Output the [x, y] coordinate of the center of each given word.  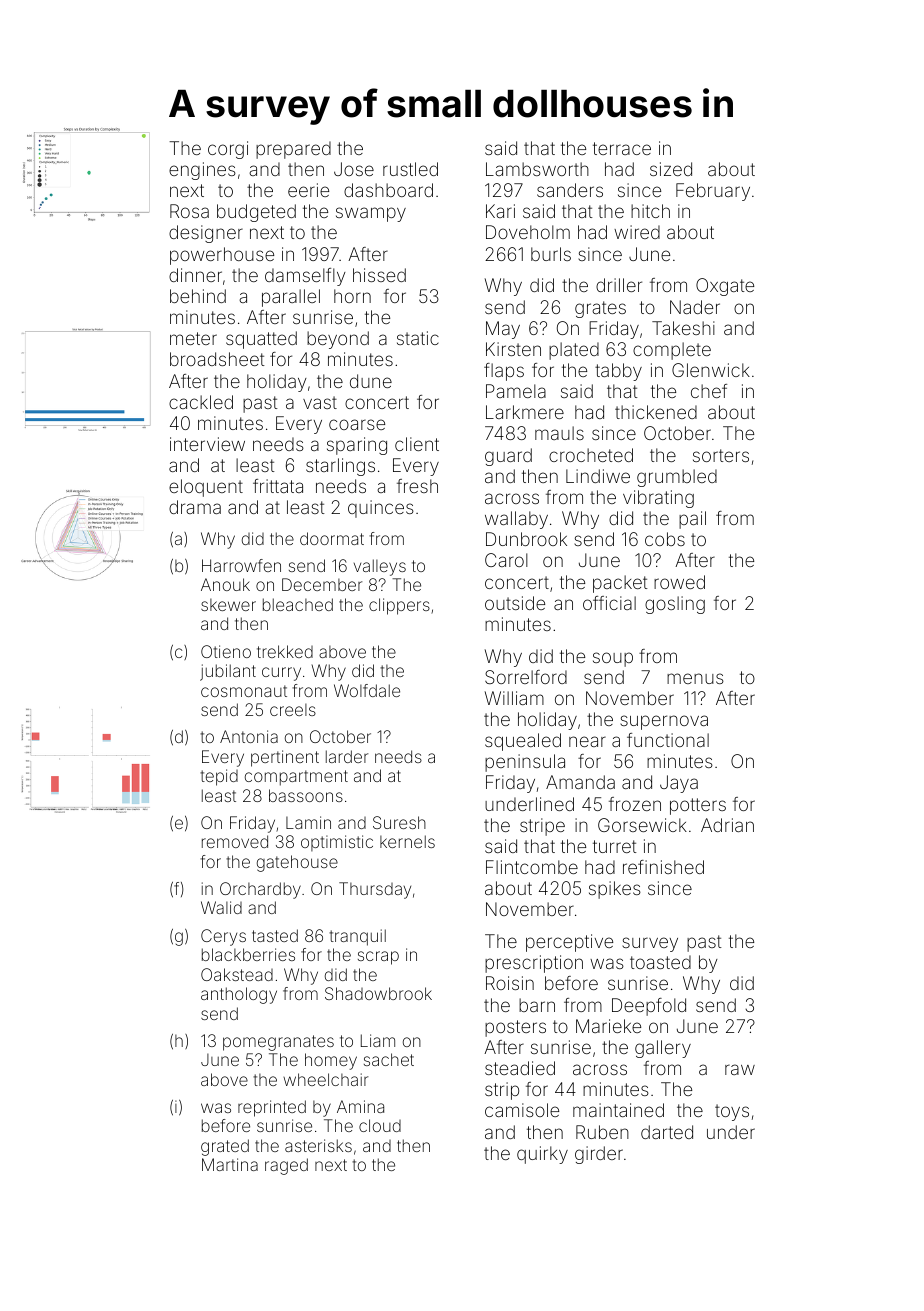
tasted [275, 935]
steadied [520, 1068]
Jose [354, 169]
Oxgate [725, 287]
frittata [278, 486]
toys [732, 1112]
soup [613, 659]
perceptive [569, 943]
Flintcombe [532, 867]
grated [225, 1147]
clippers [399, 606]
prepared [293, 150]
